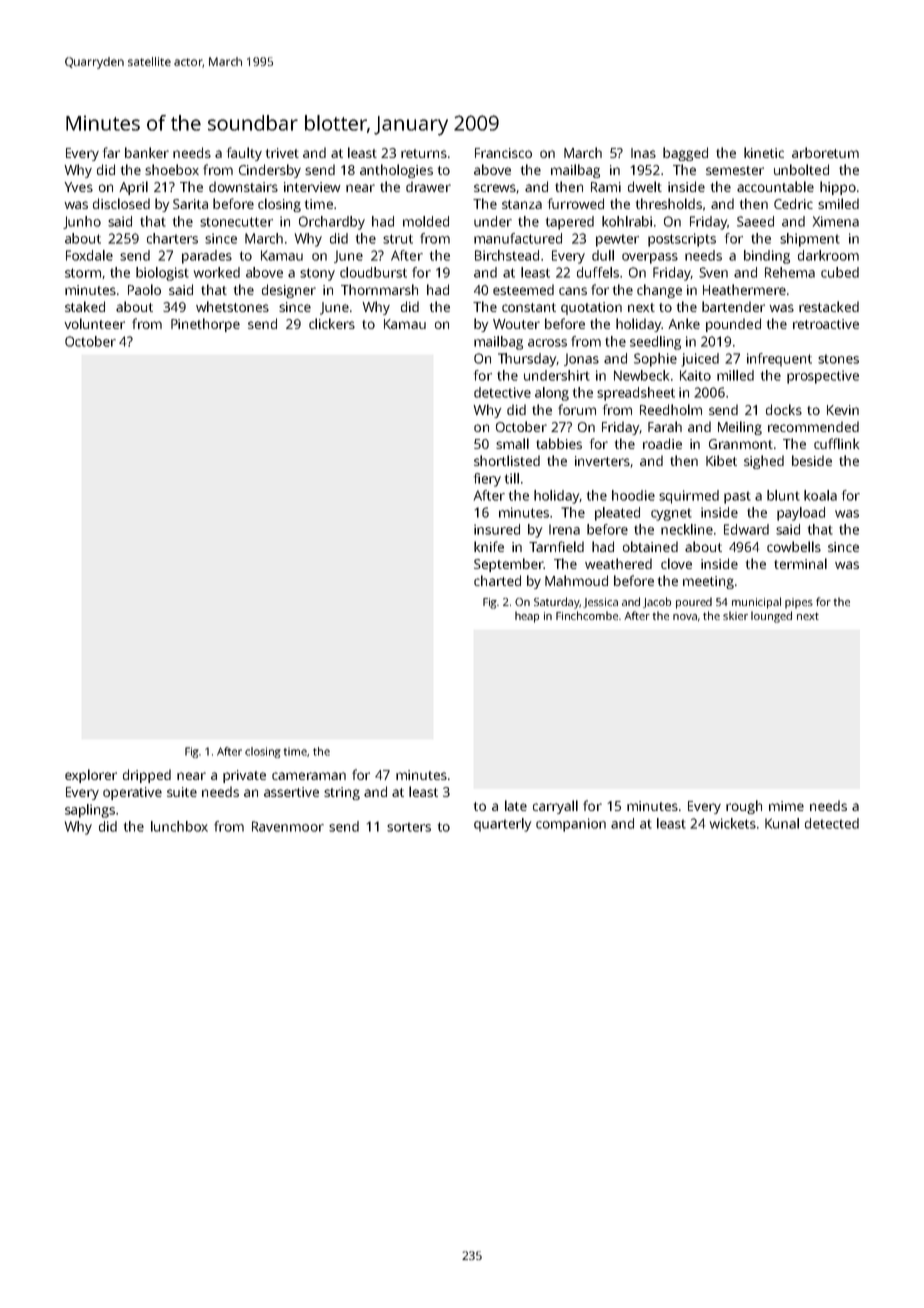  Describe the element at coordinates (78, 187) in the document. I see `Yves` at that location.
